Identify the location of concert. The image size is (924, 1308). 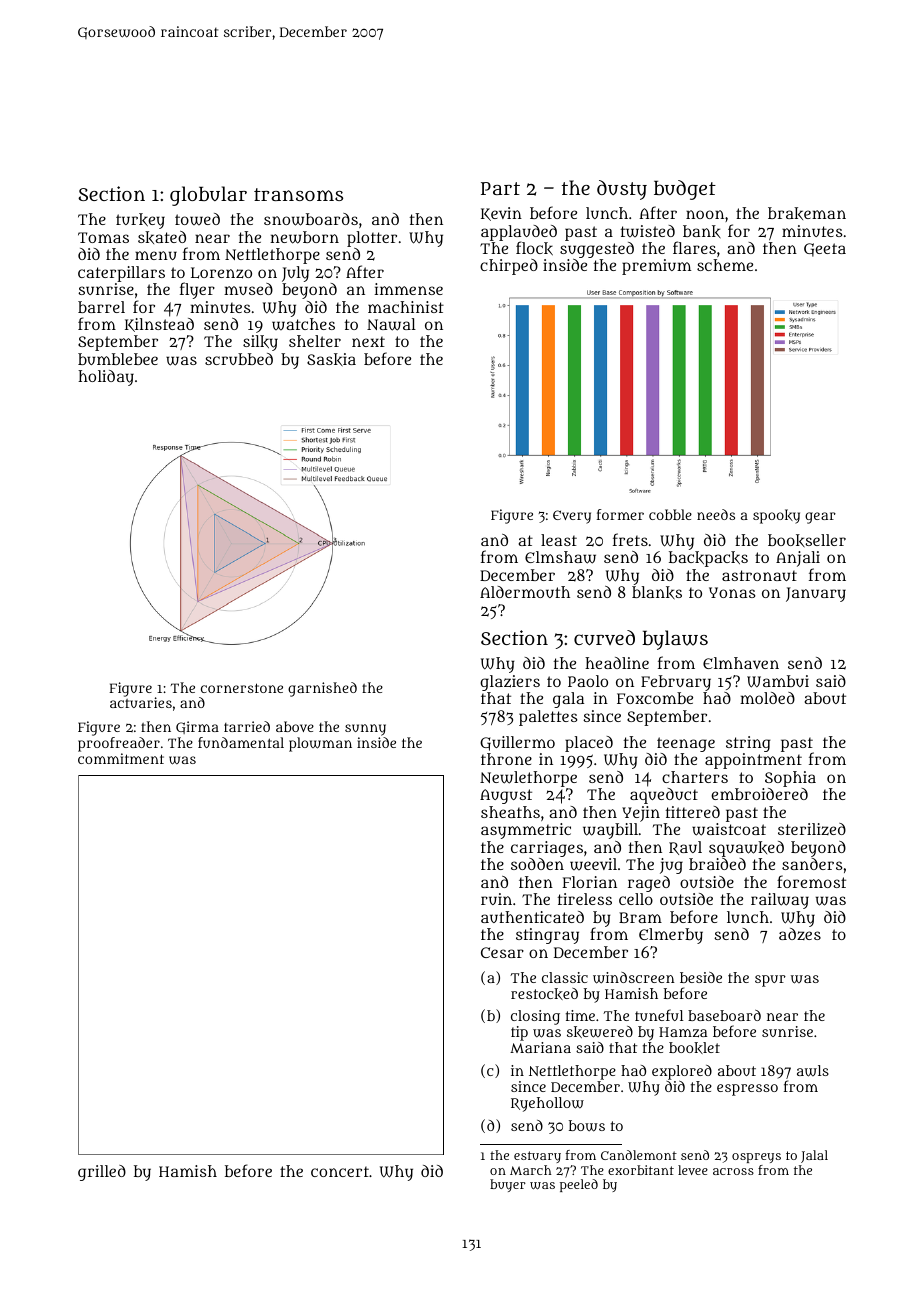
(340, 1171).
